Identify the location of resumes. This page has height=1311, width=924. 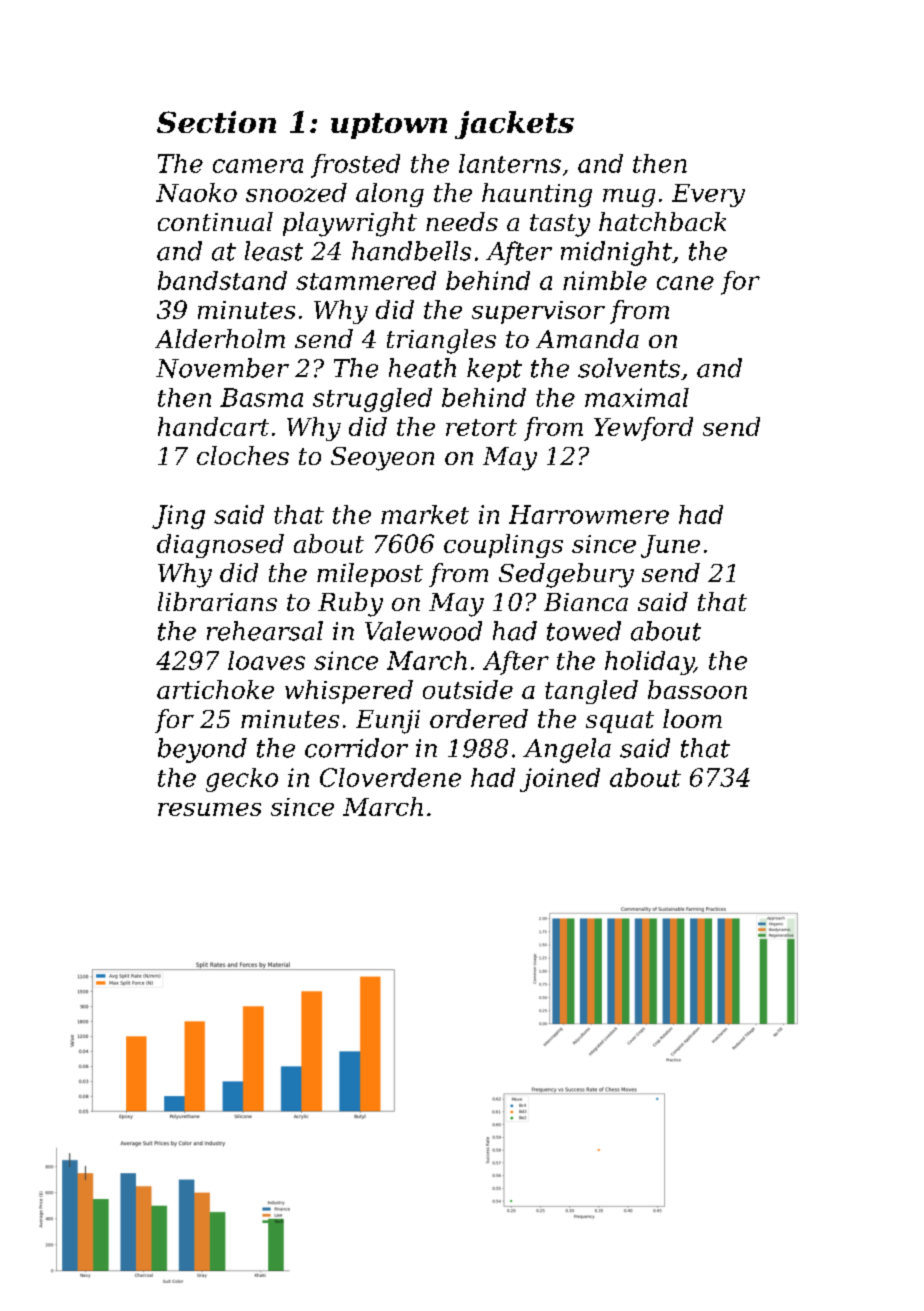
(209, 809).
